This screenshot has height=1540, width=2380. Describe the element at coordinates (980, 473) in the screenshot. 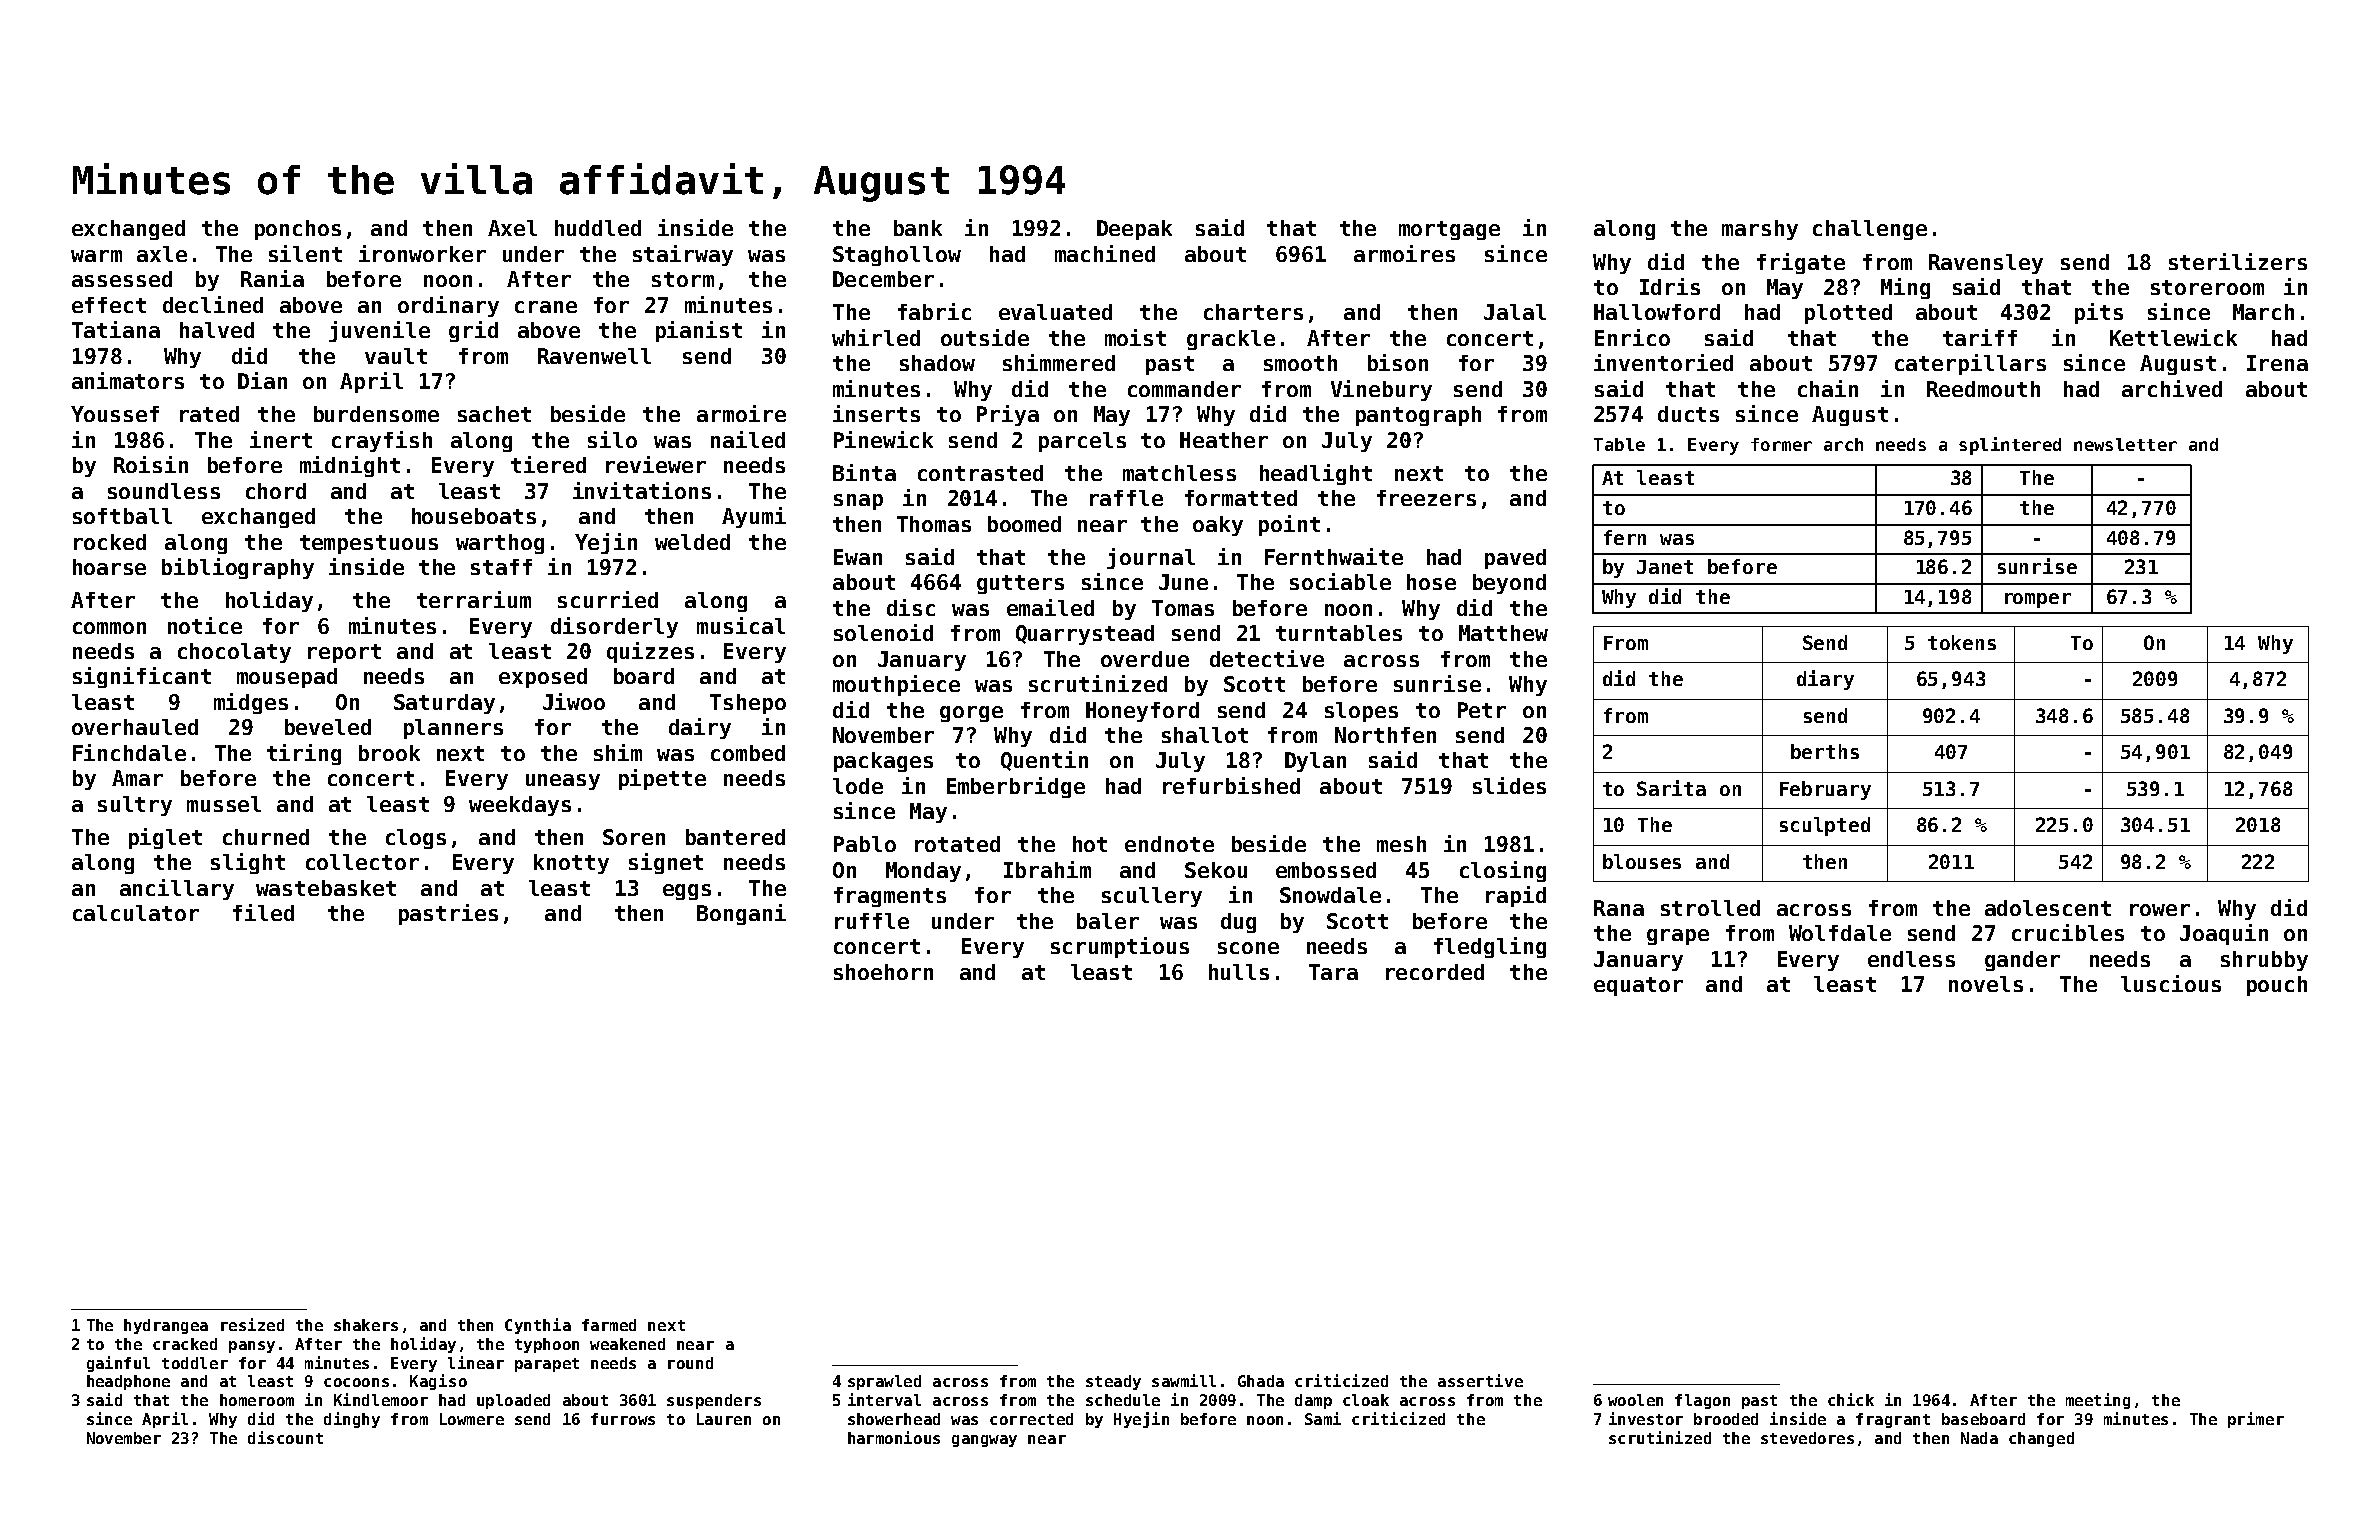

I see `contrasted` at that location.
